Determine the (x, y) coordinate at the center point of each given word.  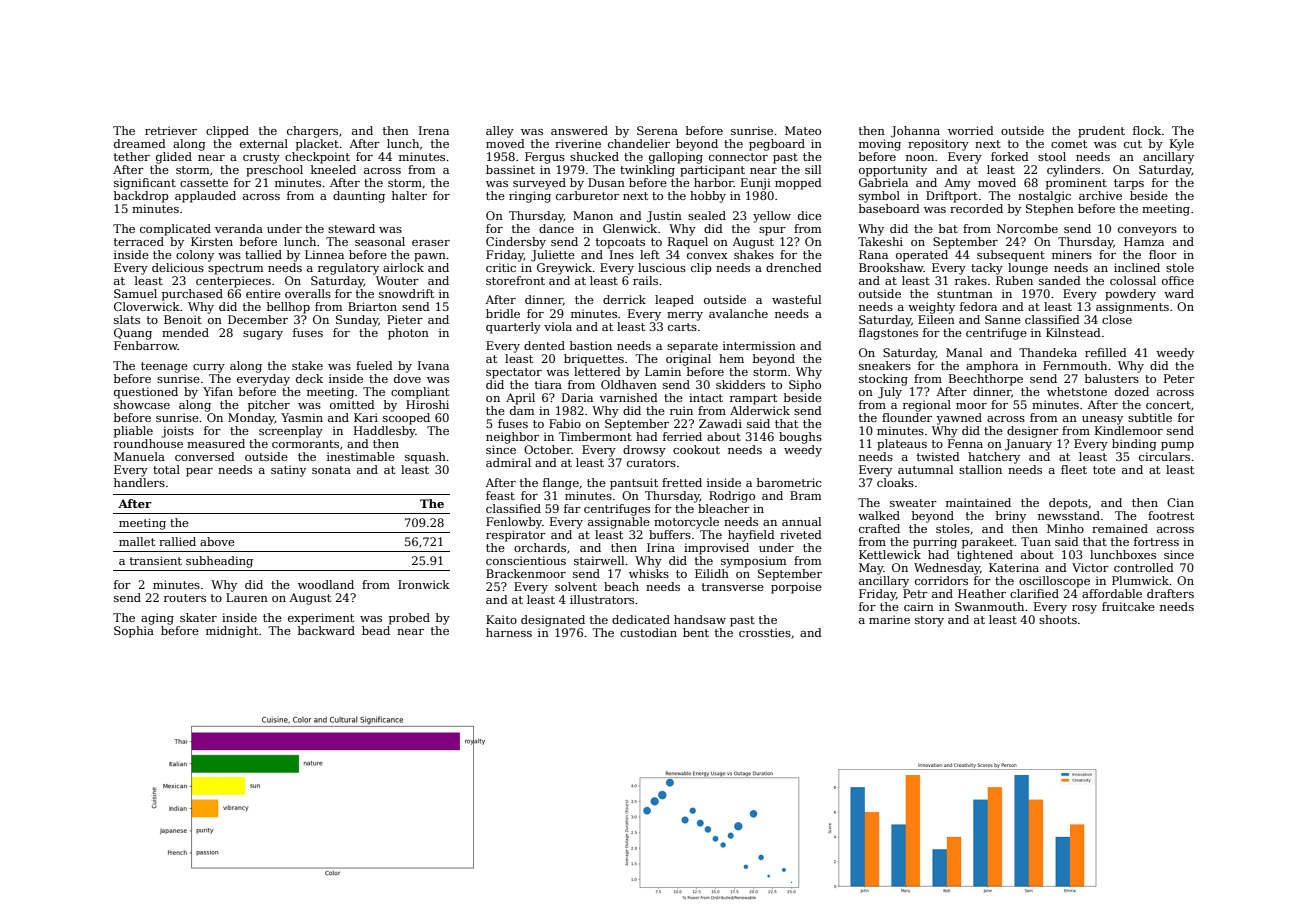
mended (185, 332)
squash (425, 458)
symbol (879, 197)
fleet (1074, 469)
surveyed (539, 184)
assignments (1132, 308)
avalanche (738, 313)
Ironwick (424, 584)
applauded (205, 197)
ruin (681, 410)
